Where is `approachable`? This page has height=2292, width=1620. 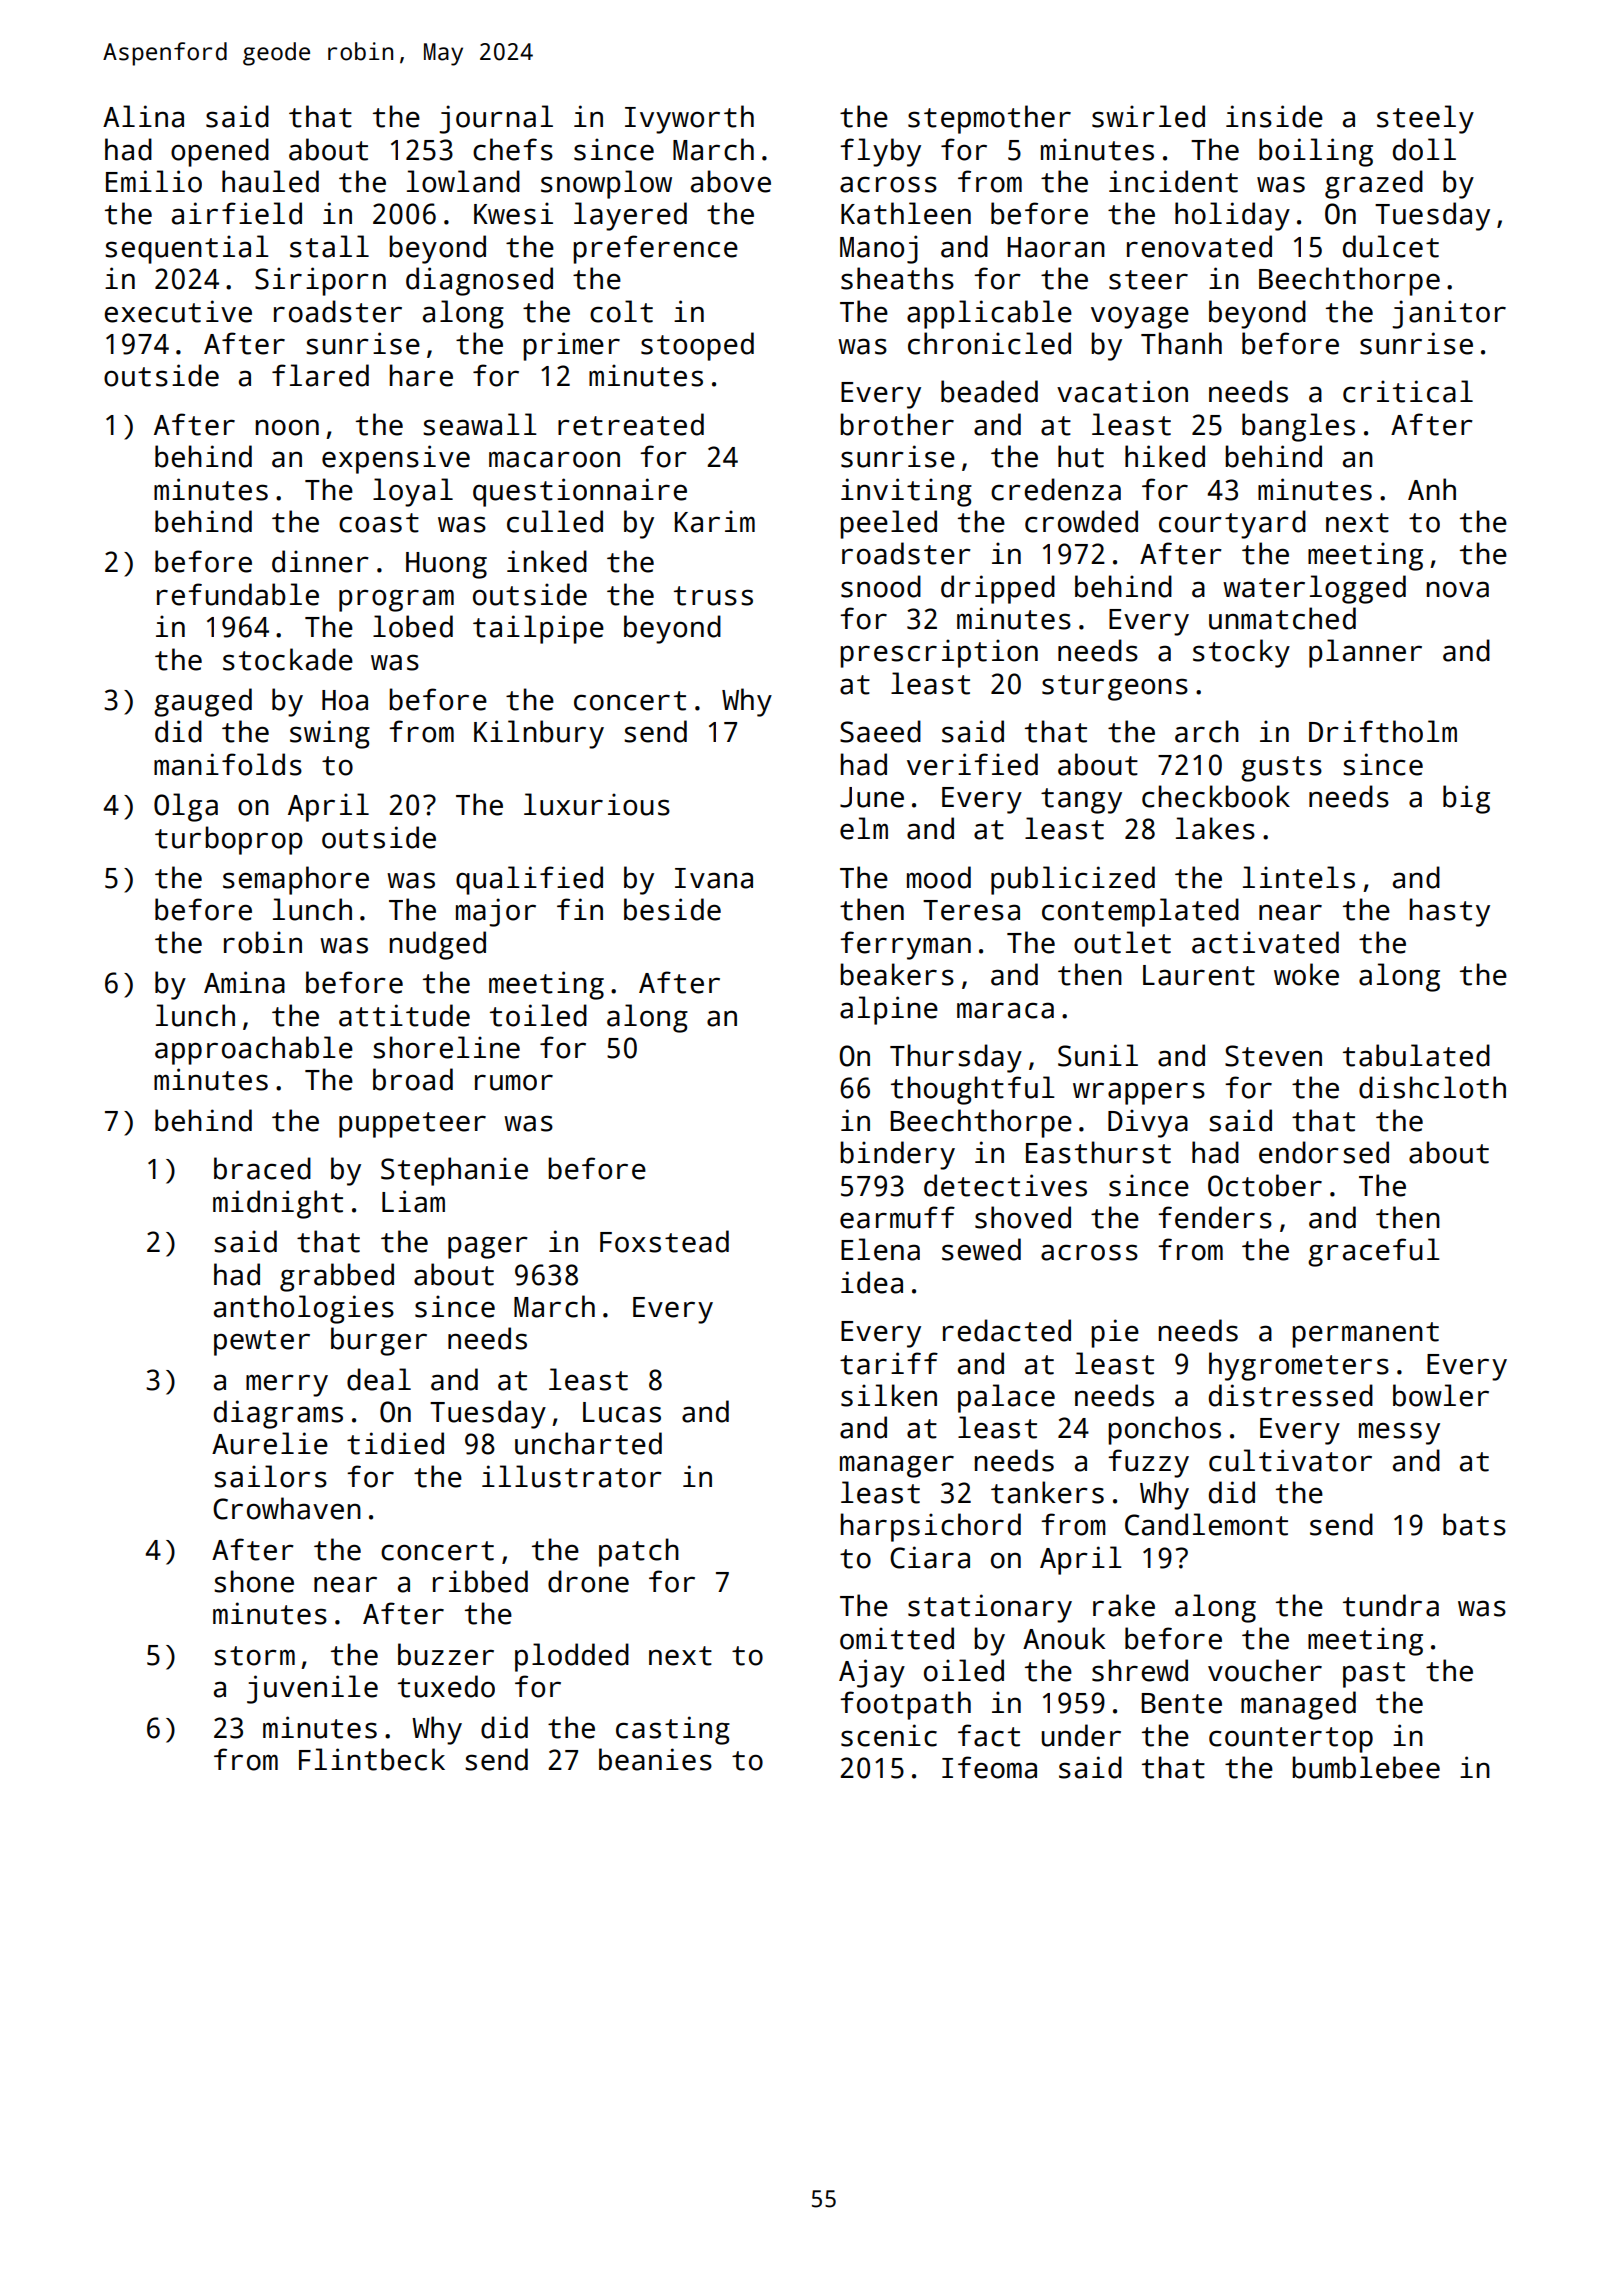 approachable is located at coordinates (254, 1050).
